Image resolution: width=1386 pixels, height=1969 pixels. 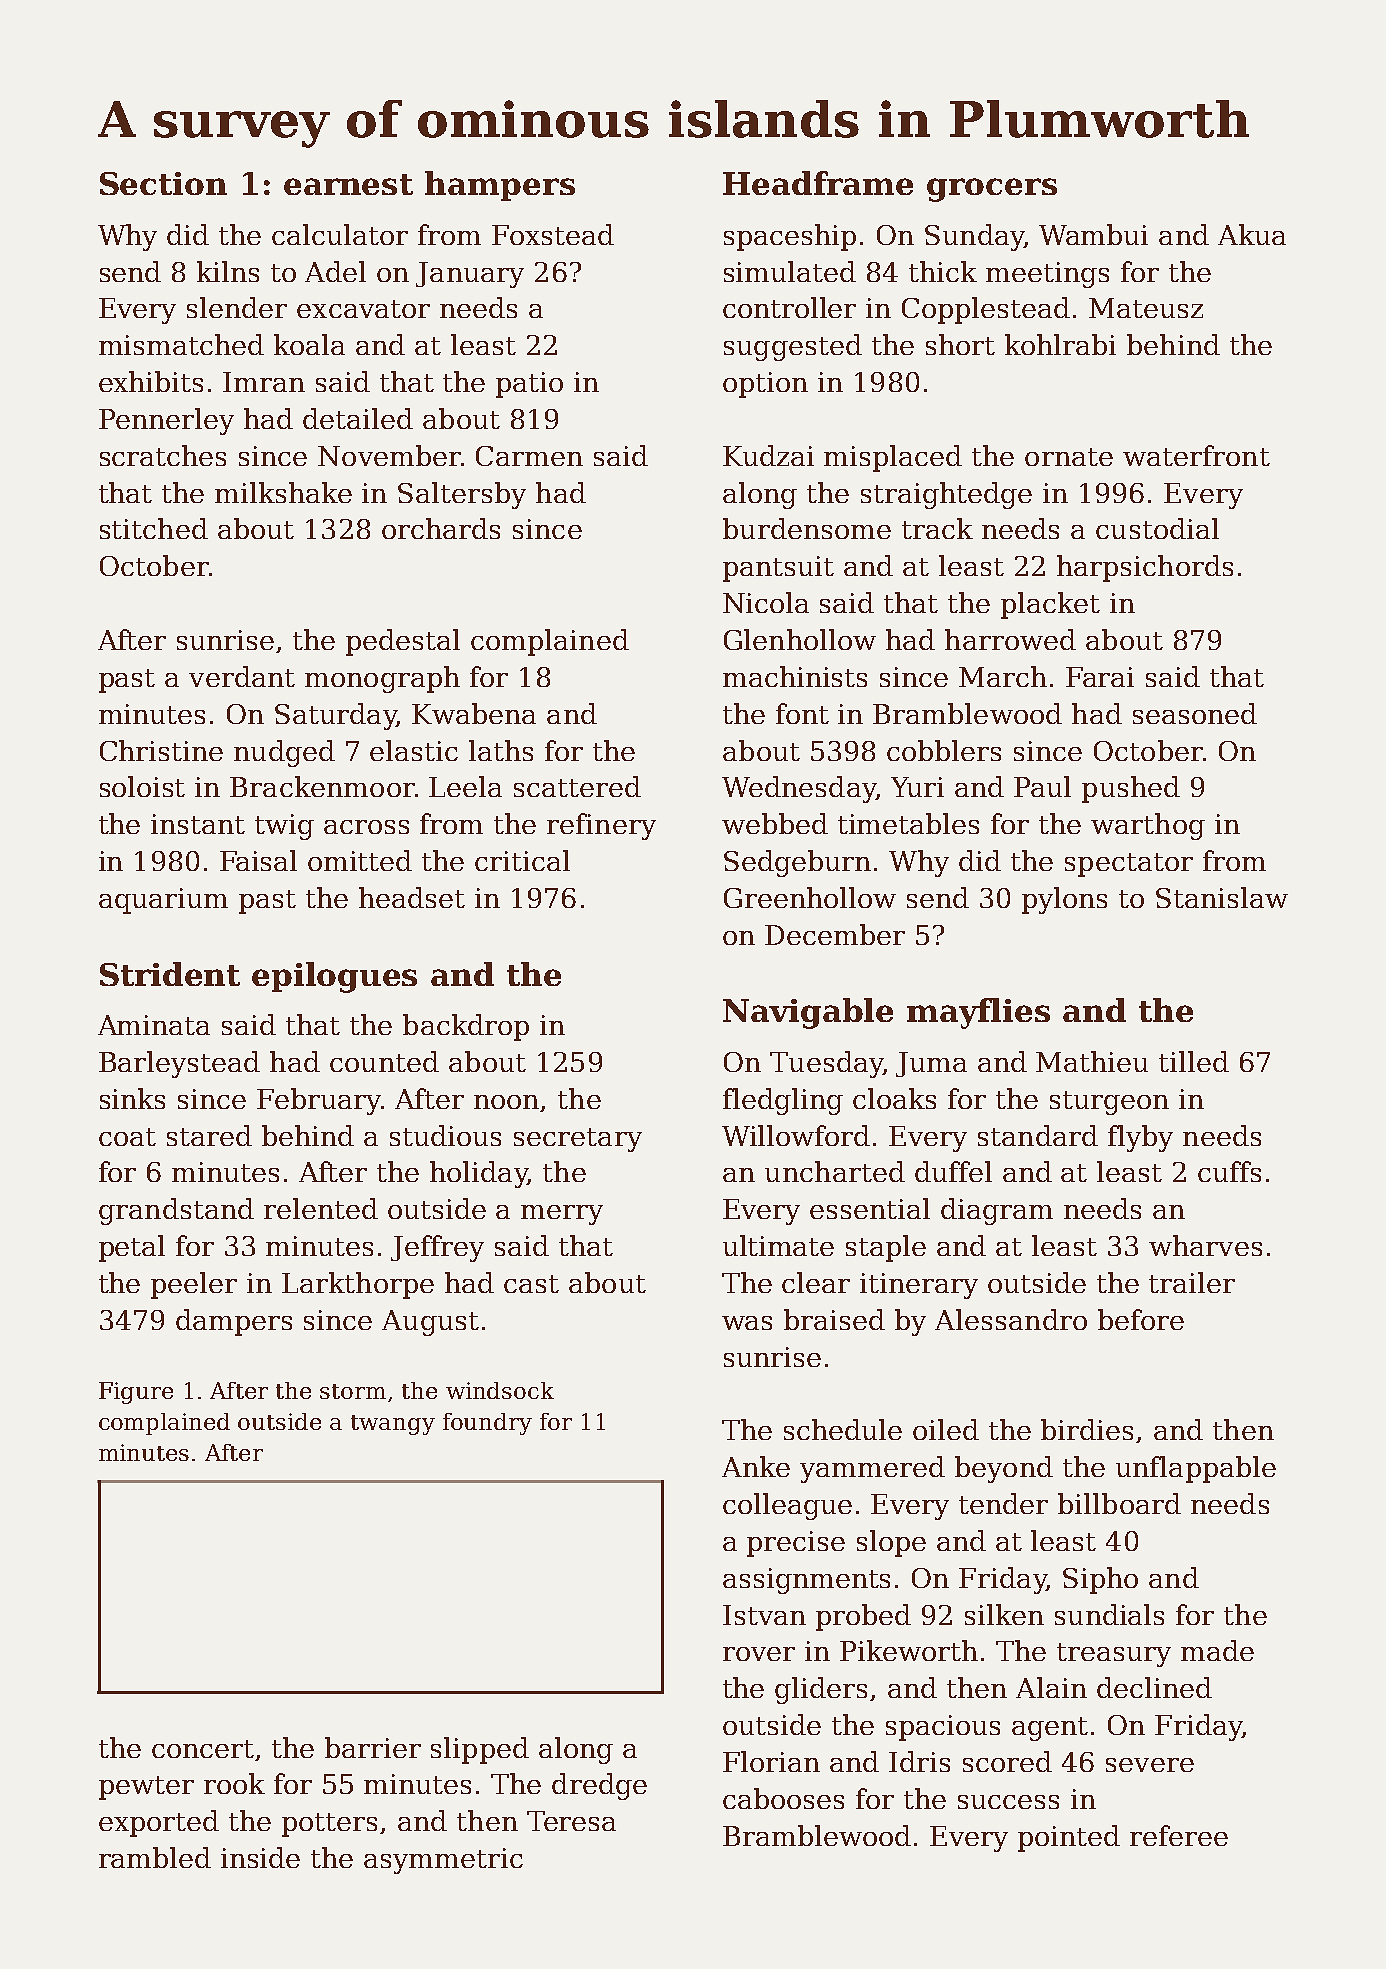 I want to click on braised, so click(x=834, y=1319).
